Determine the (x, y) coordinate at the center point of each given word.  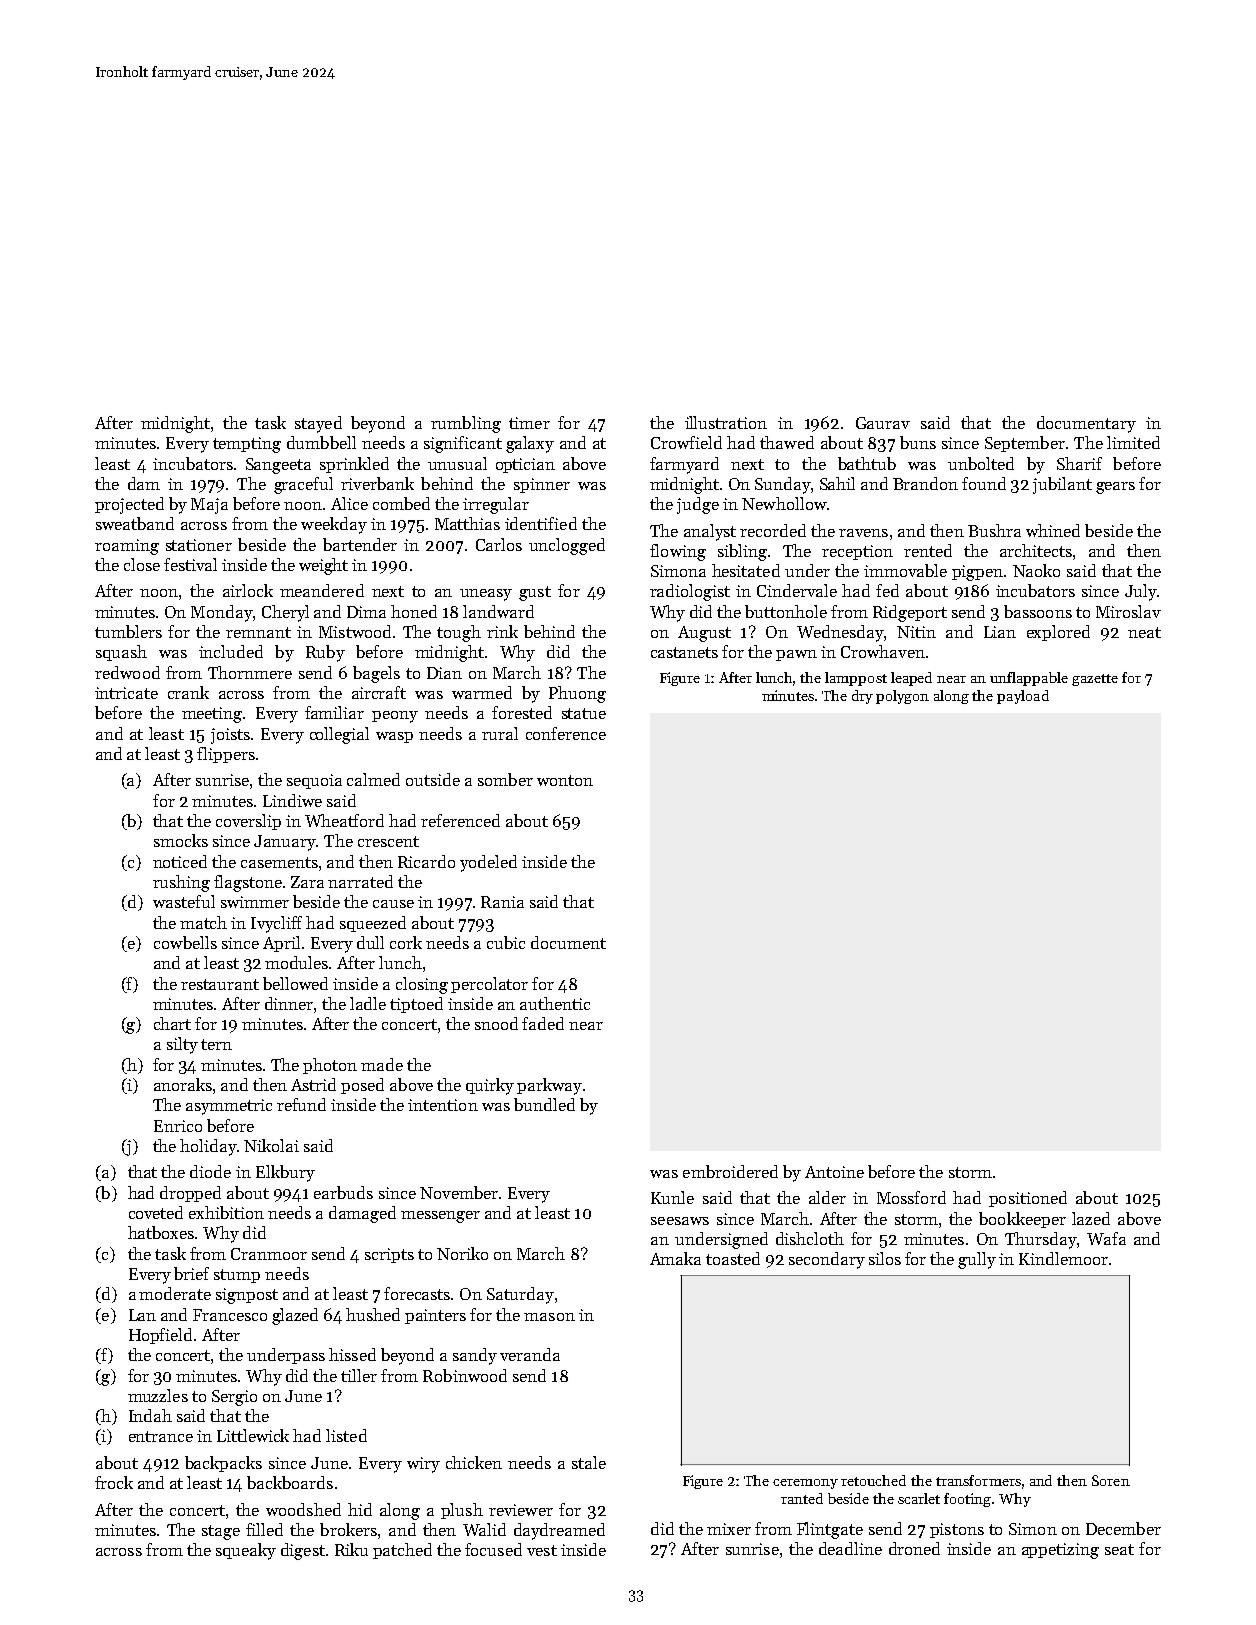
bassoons (1038, 611)
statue (584, 713)
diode (210, 1171)
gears (1115, 488)
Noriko (462, 1253)
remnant (258, 632)
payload (1023, 697)
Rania (502, 902)
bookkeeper (1022, 1220)
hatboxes (161, 1232)
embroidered (730, 1171)
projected (129, 505)
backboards (290, 1482)
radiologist (690, 592)
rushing (181, 883)
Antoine (834, 1172)
